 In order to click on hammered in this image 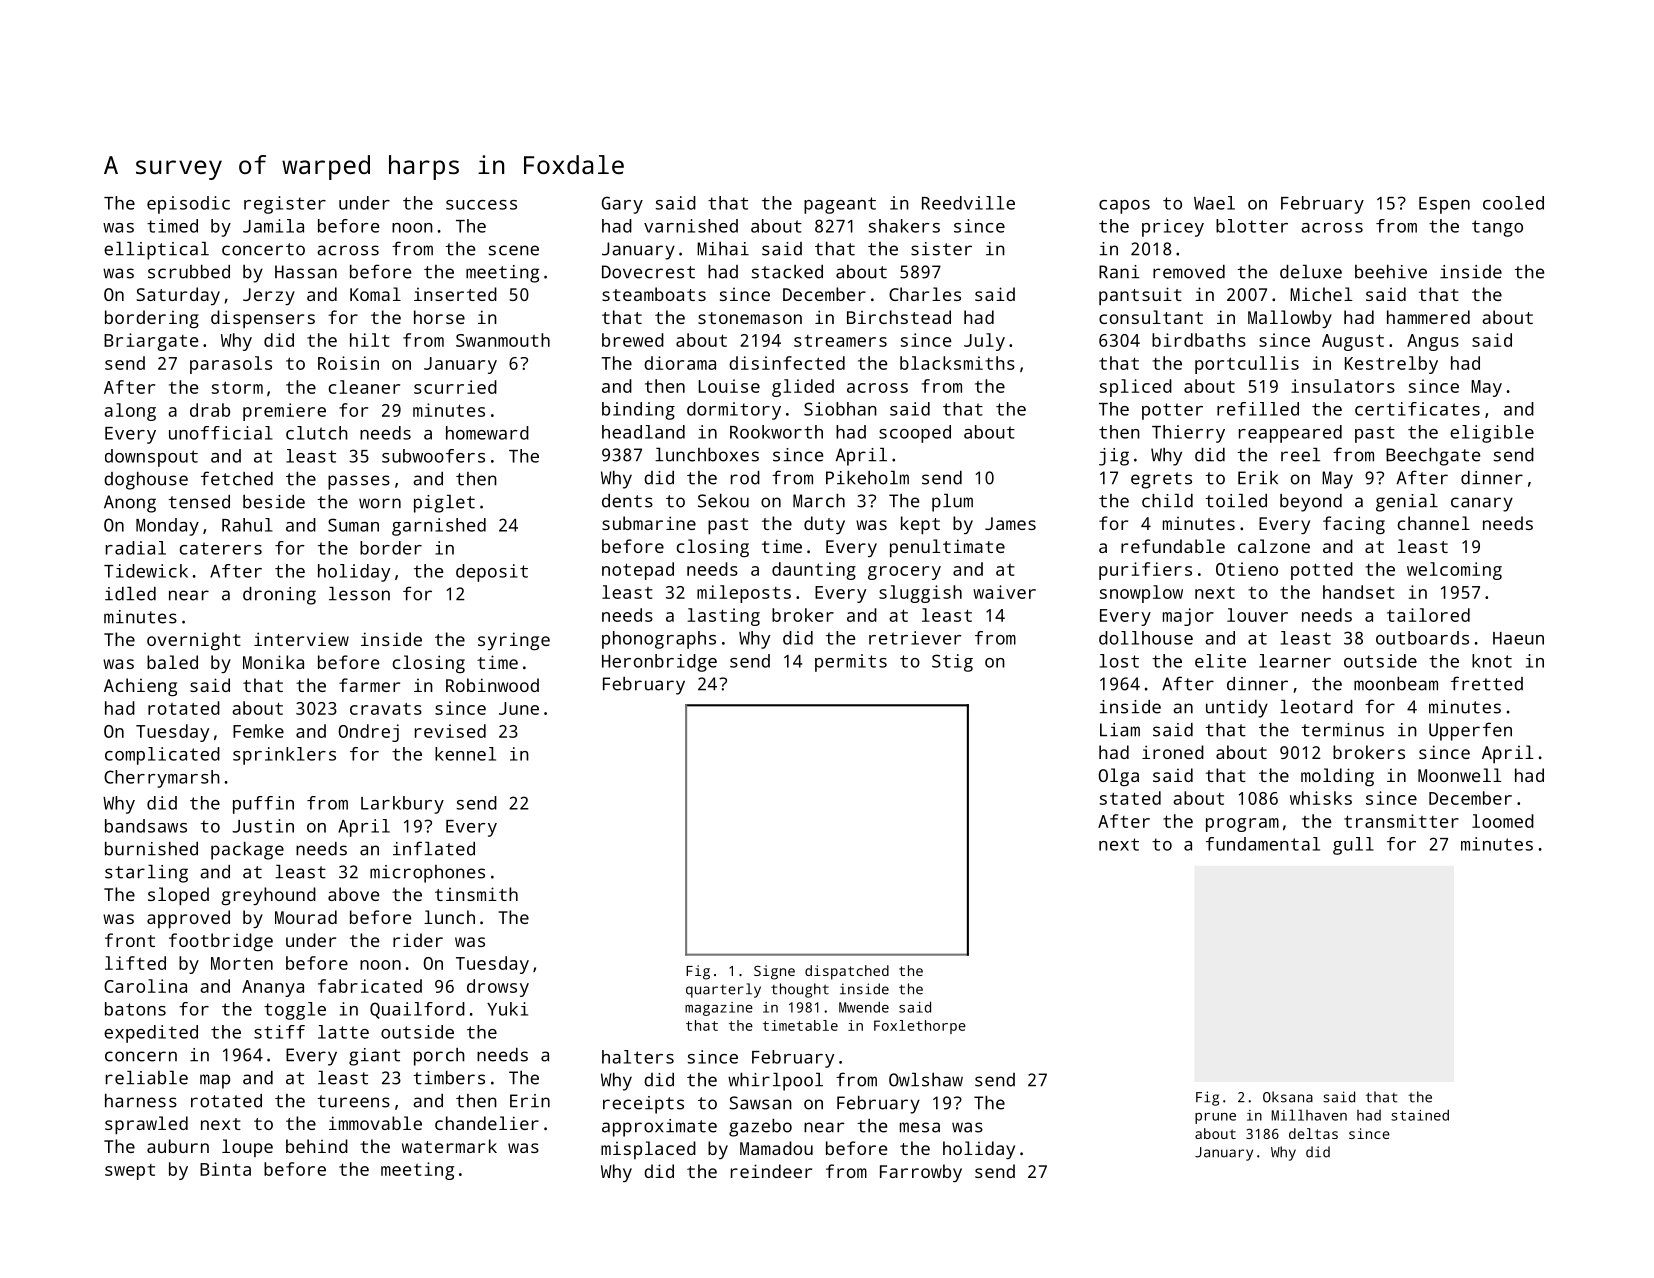, I will do `click(1428, 317)`.
